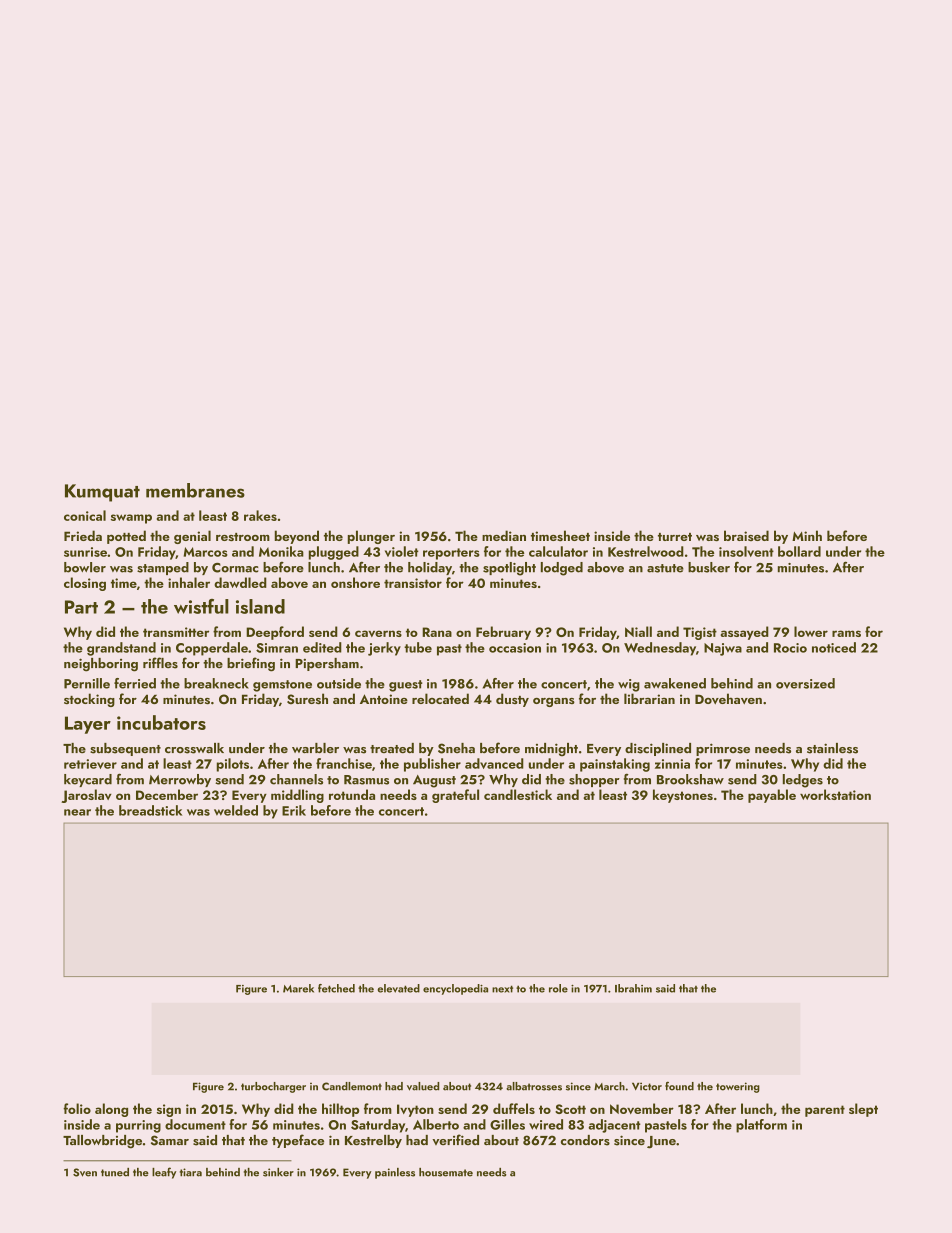 The height and width of the page is (1233, 952). What do you see at coordinates (77, 812) in the page?
I see `near` at bounding box center [77, 812].
